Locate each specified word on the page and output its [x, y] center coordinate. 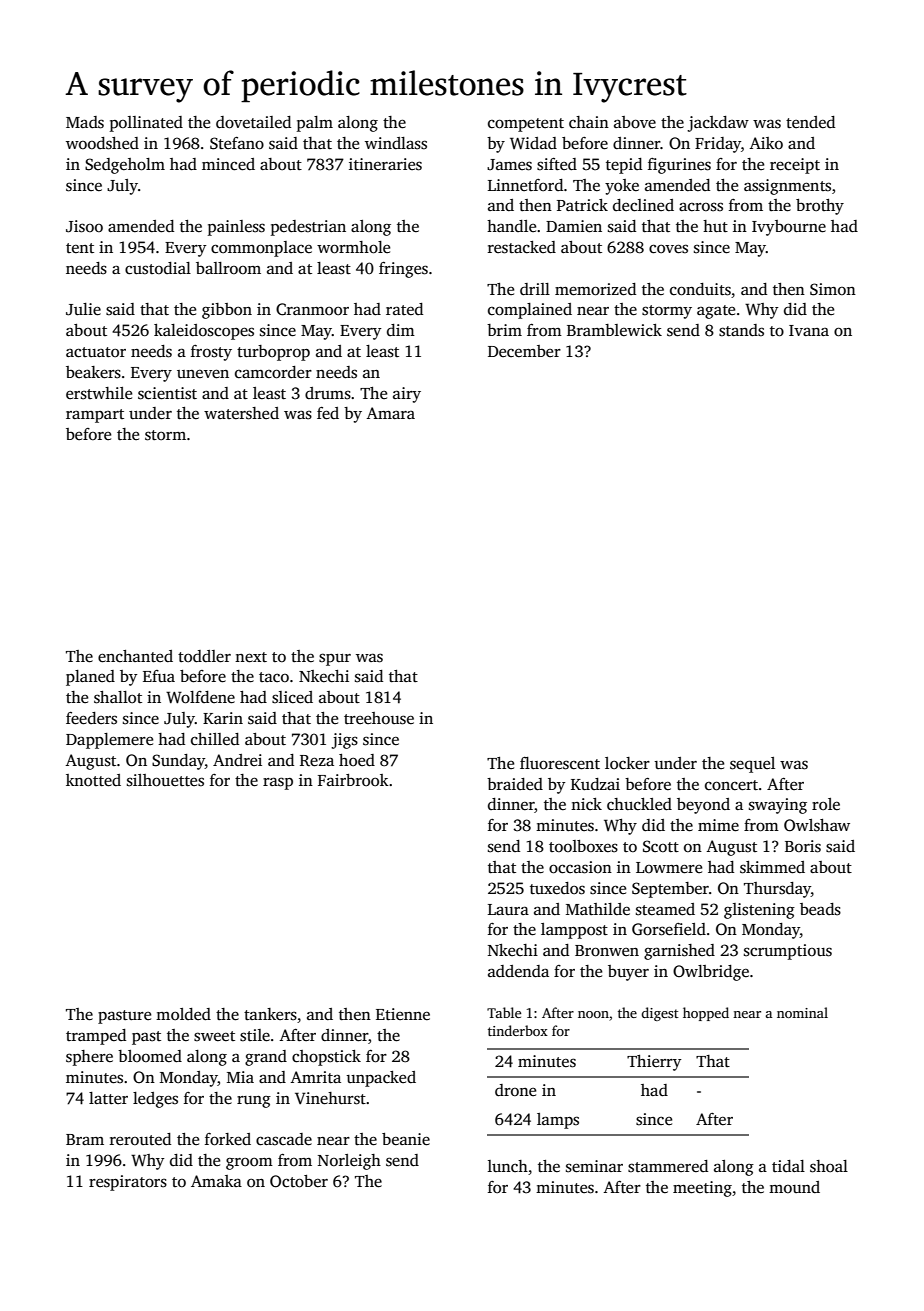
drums [328, 393]
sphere [89, 1058]
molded [183, 1014]
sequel [752, 765]
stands [741, 330]
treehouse [379, 718]
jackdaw [718, 124]
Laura [508, 909]
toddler [204, 656]
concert [731, 785]
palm [315, 124]
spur [335, 659]
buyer [628, 973]
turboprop [273, 353]
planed [90, 678]
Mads [85, 122]
